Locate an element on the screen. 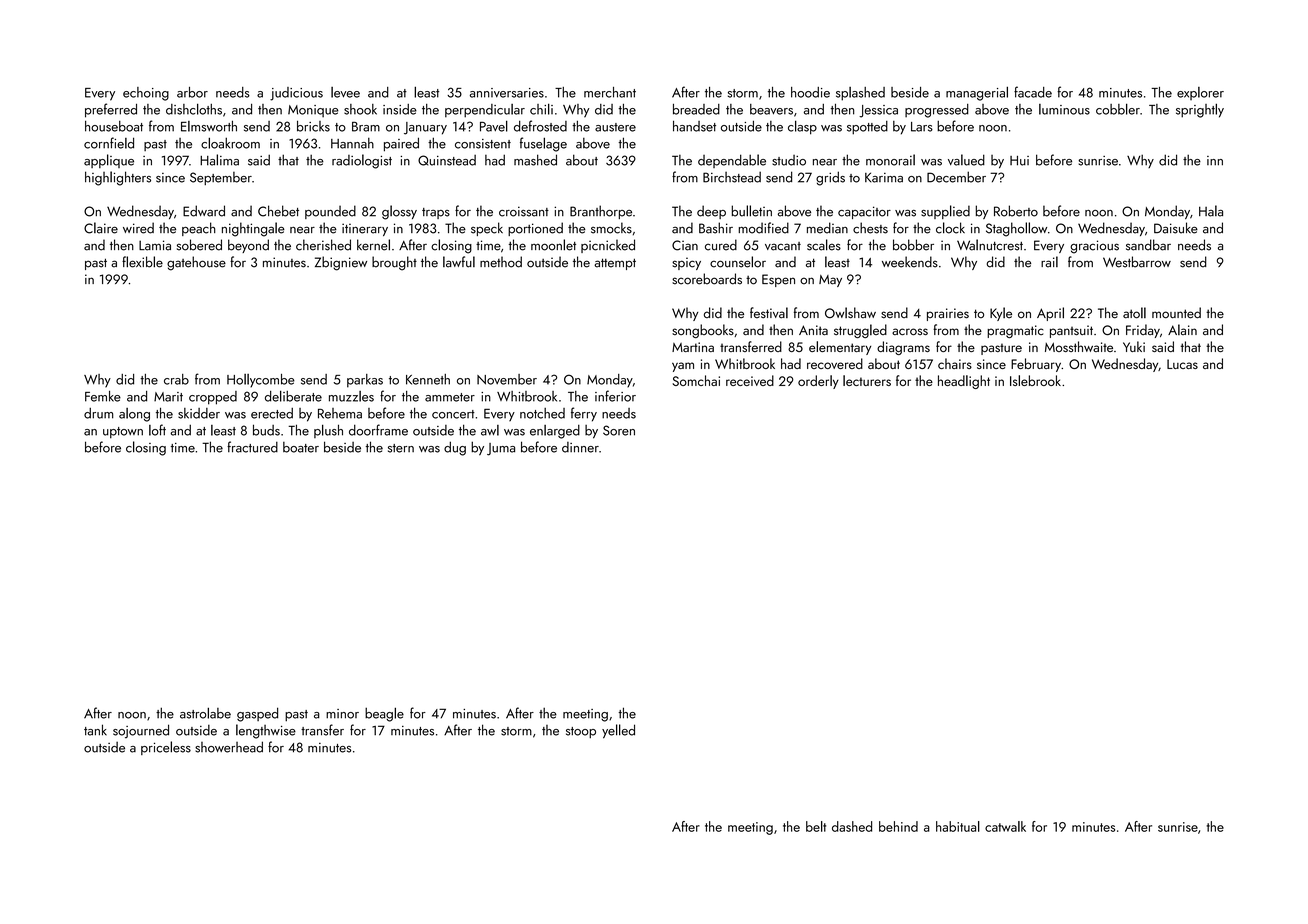 The image size is (1308, 924). priceless is located at coordinates (166, 748).
